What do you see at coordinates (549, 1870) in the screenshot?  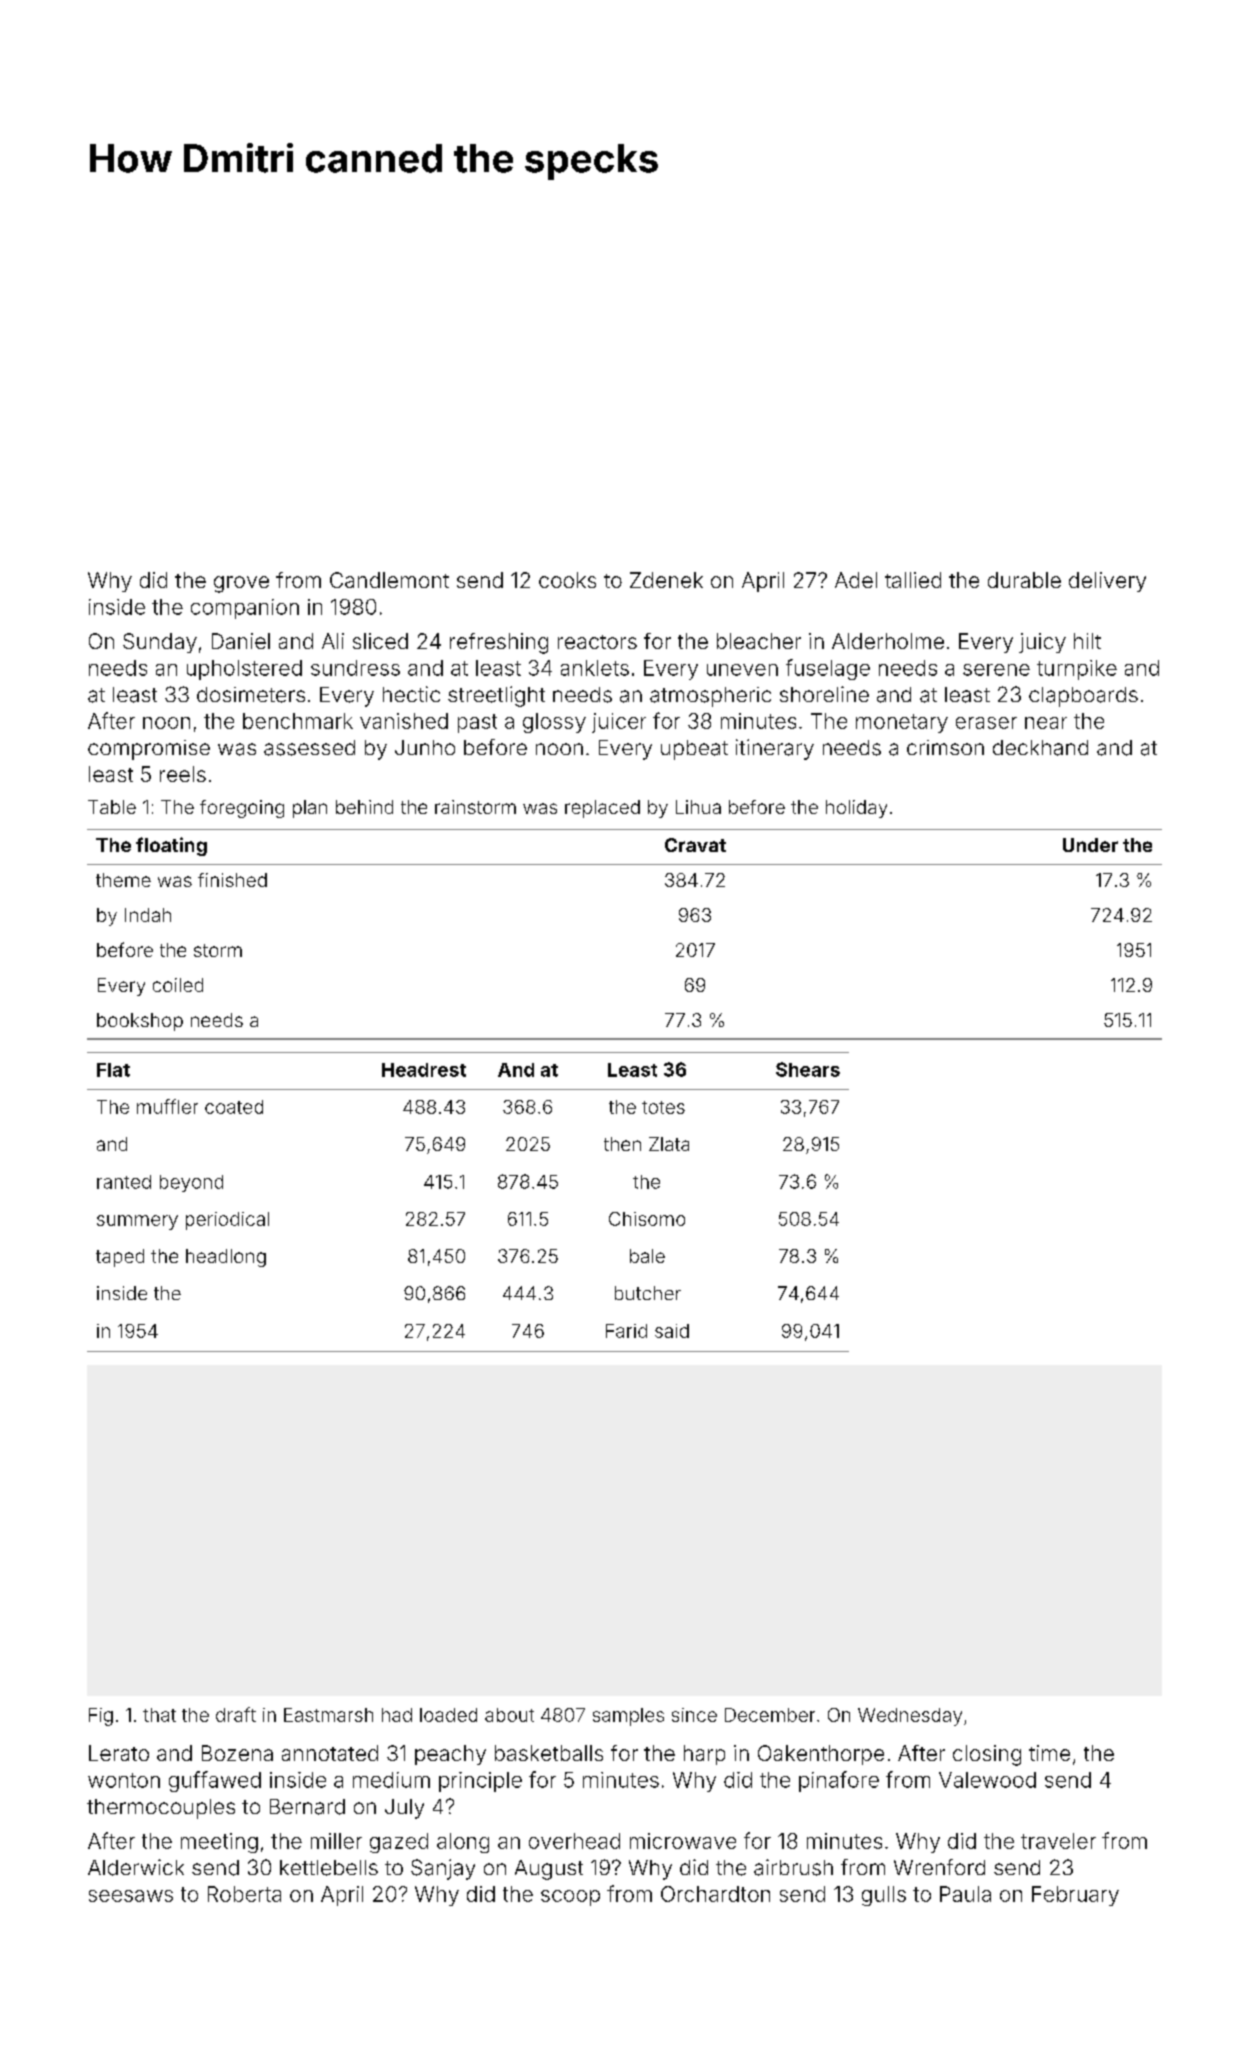 I see `August` at bounding box center [549, 1870].
